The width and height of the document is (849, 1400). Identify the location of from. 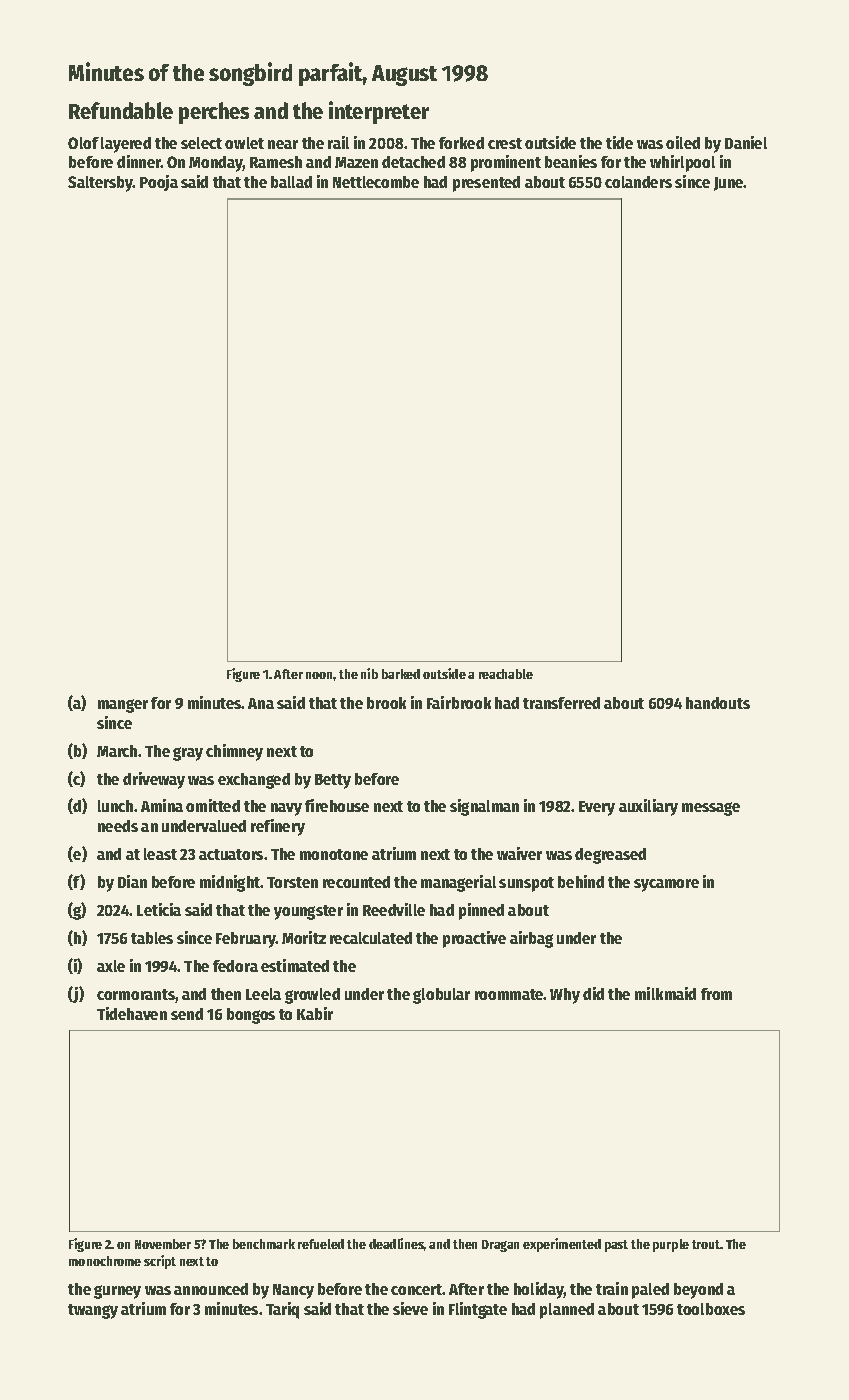
(716, 994).
